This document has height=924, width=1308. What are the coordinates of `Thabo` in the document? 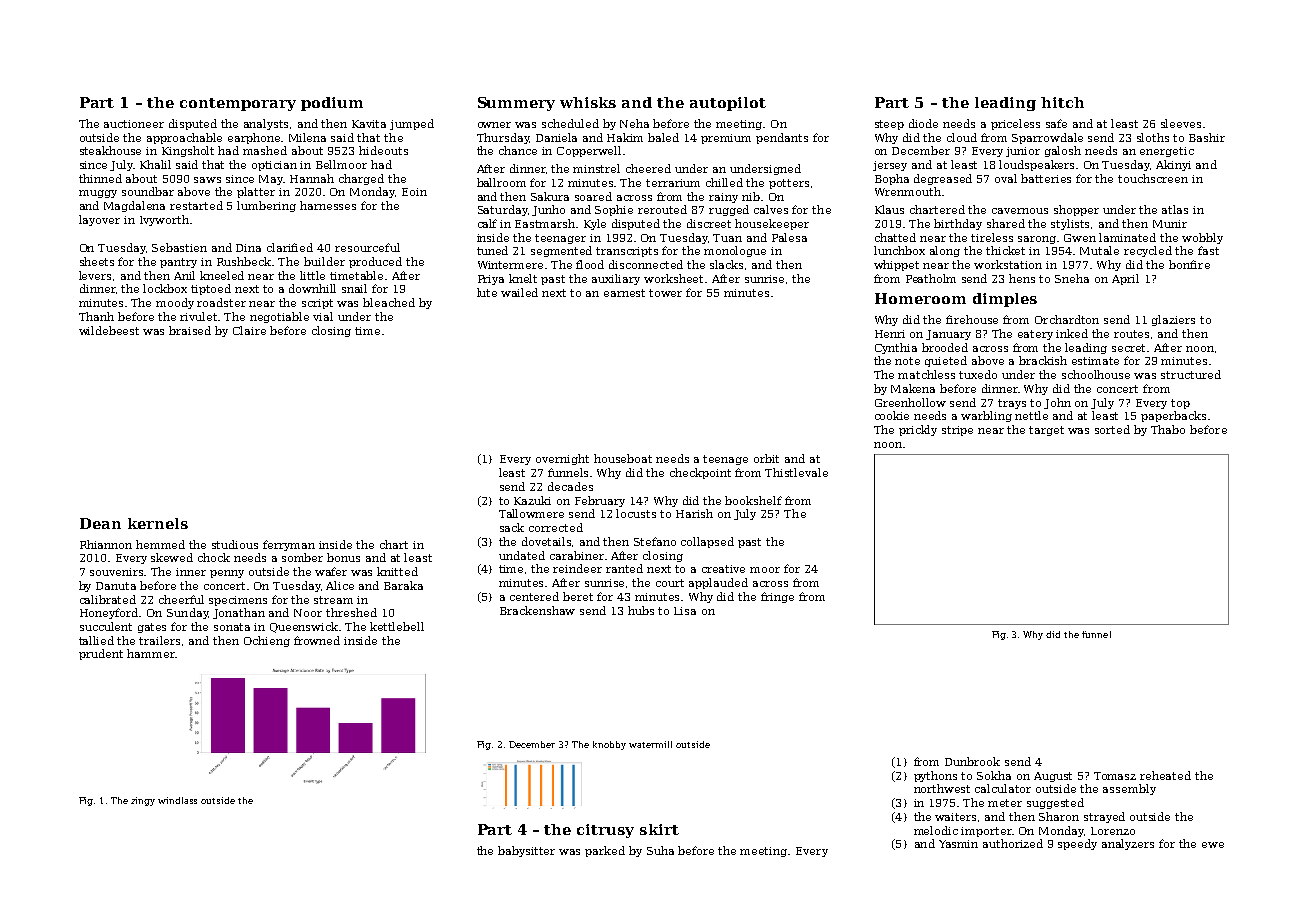 It's located at (1168, 429).
